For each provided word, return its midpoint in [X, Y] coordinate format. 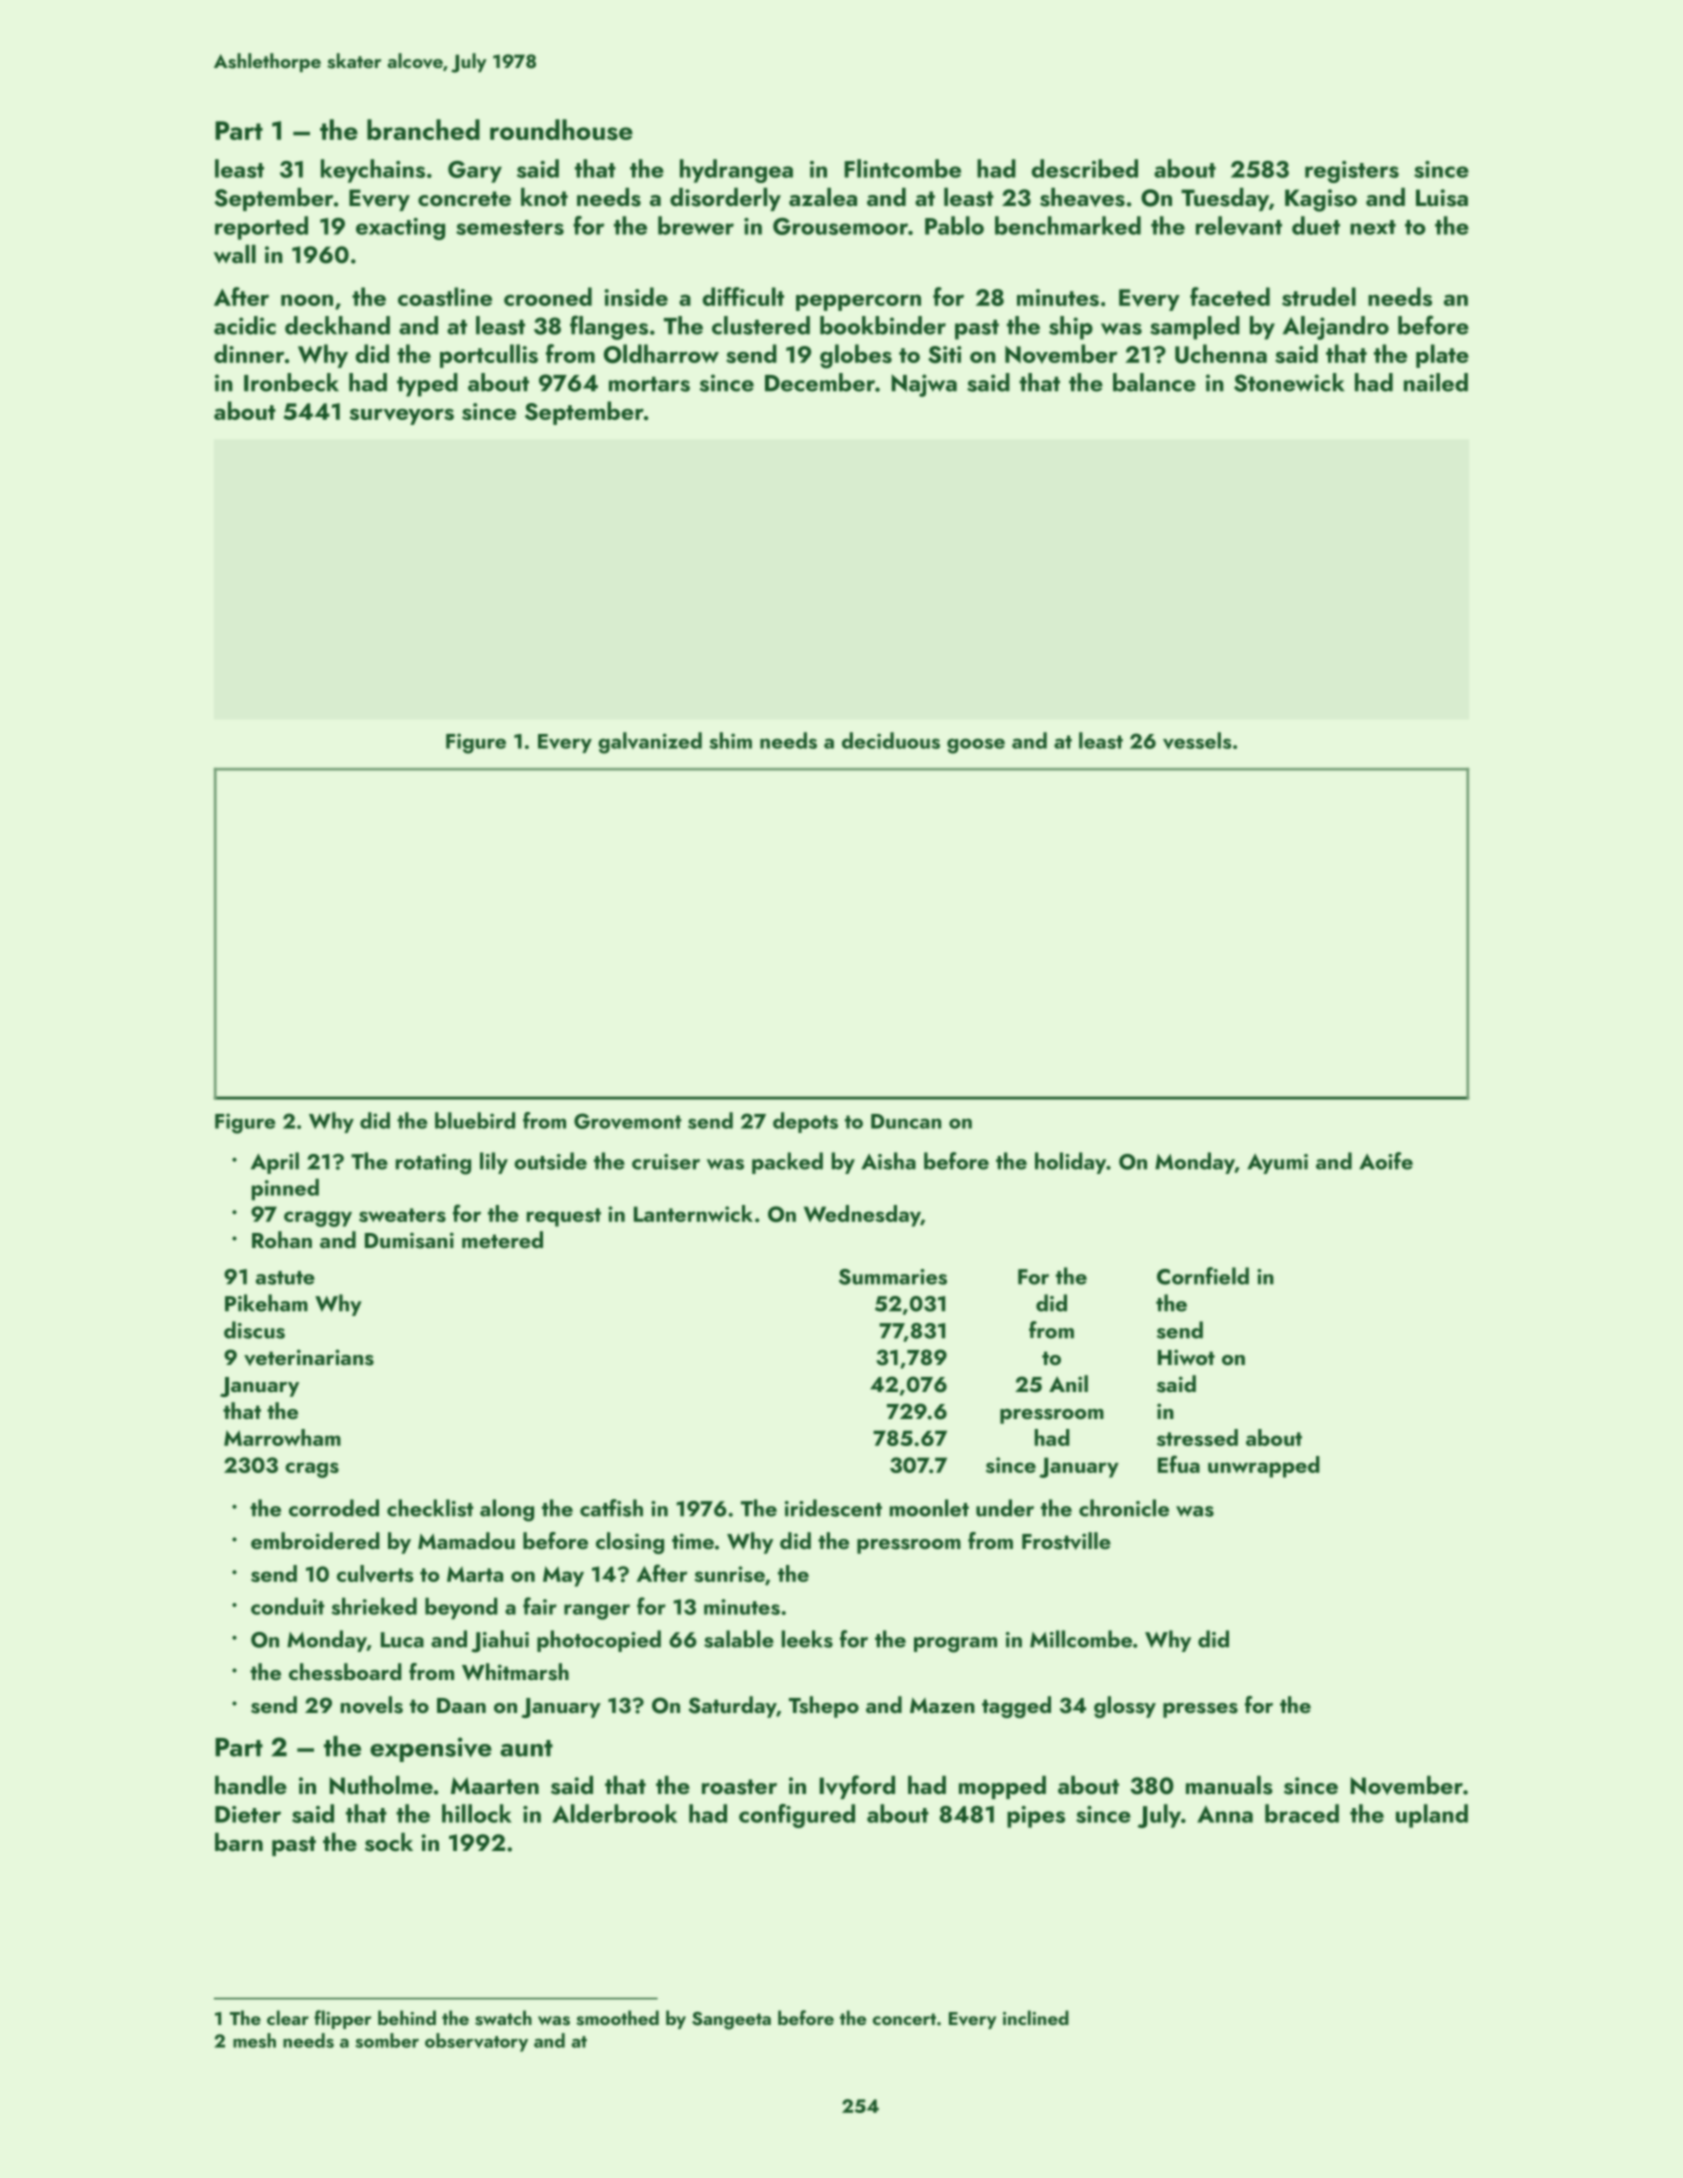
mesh [254, 2040]
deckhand [337, 325]
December [820, 382]
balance [1154, 382]
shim [731, 740]
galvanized [650, 743]
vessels [1197, 740]
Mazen [942, 1705]
